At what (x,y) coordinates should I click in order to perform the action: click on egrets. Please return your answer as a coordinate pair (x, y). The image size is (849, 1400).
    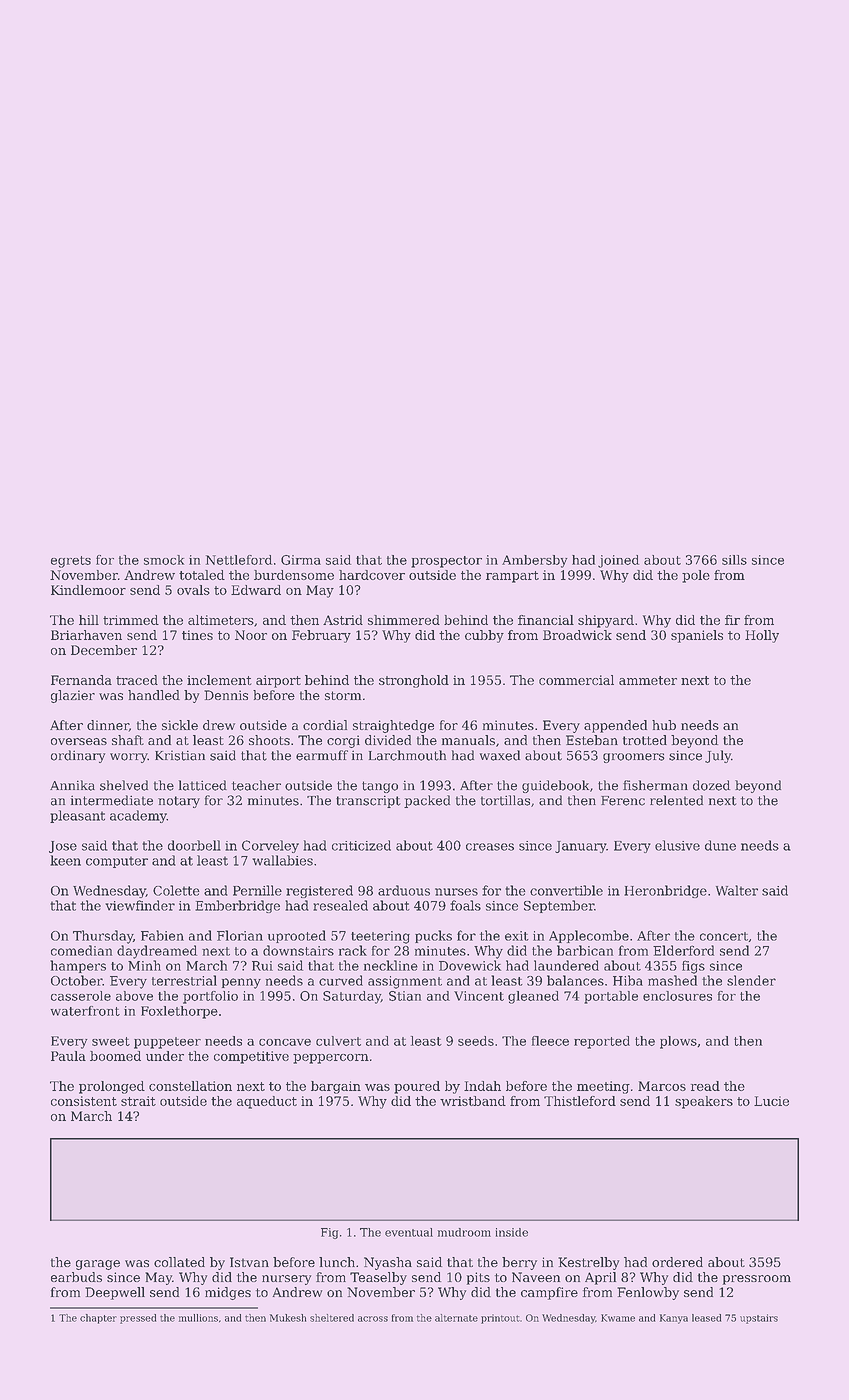
    Looking at the image, I should click on (71, 562).
